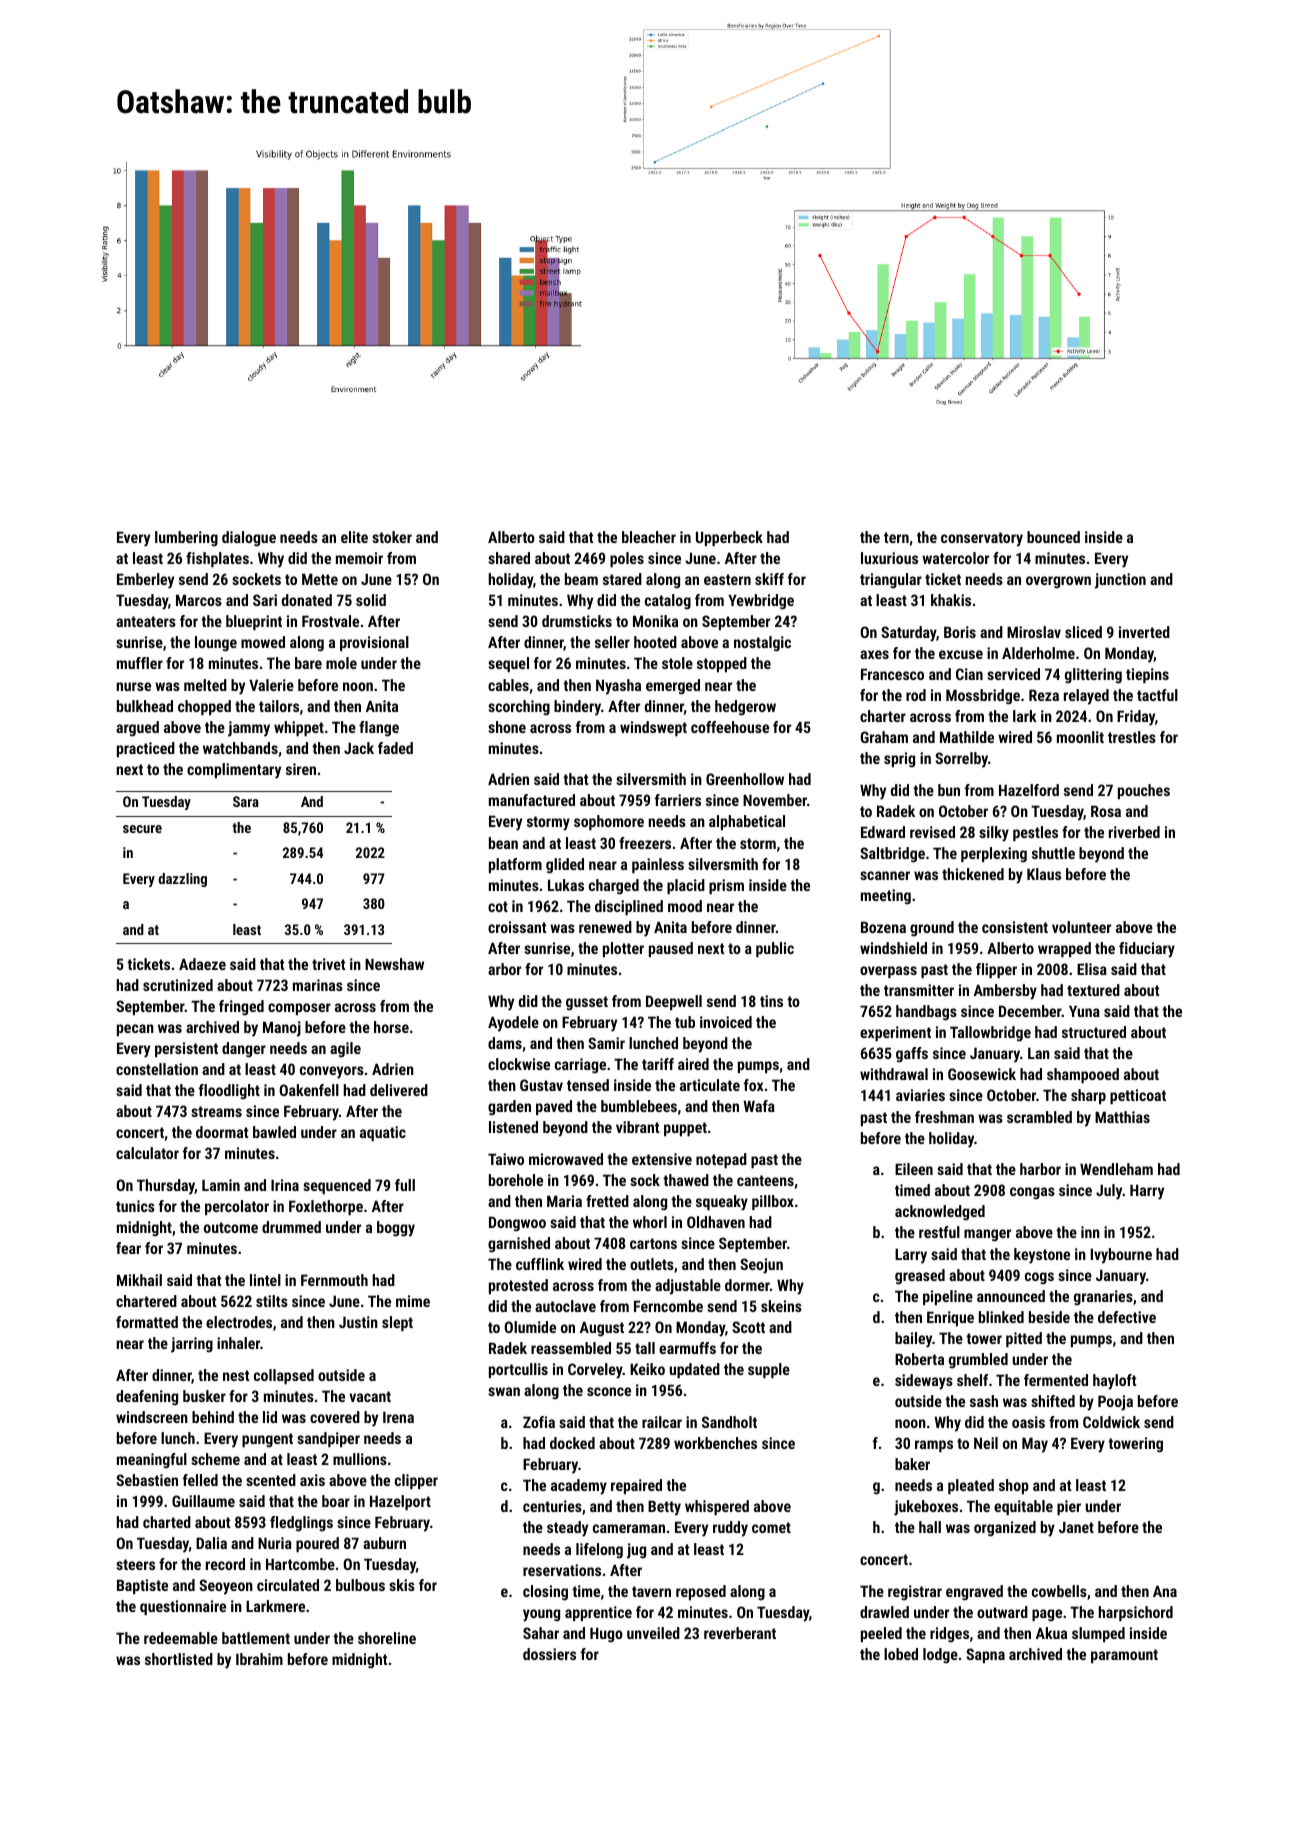  What do you see at coordinates (1044, 695) in the screenshot?
I see `Reza` at bounding box center [1044, 695].
